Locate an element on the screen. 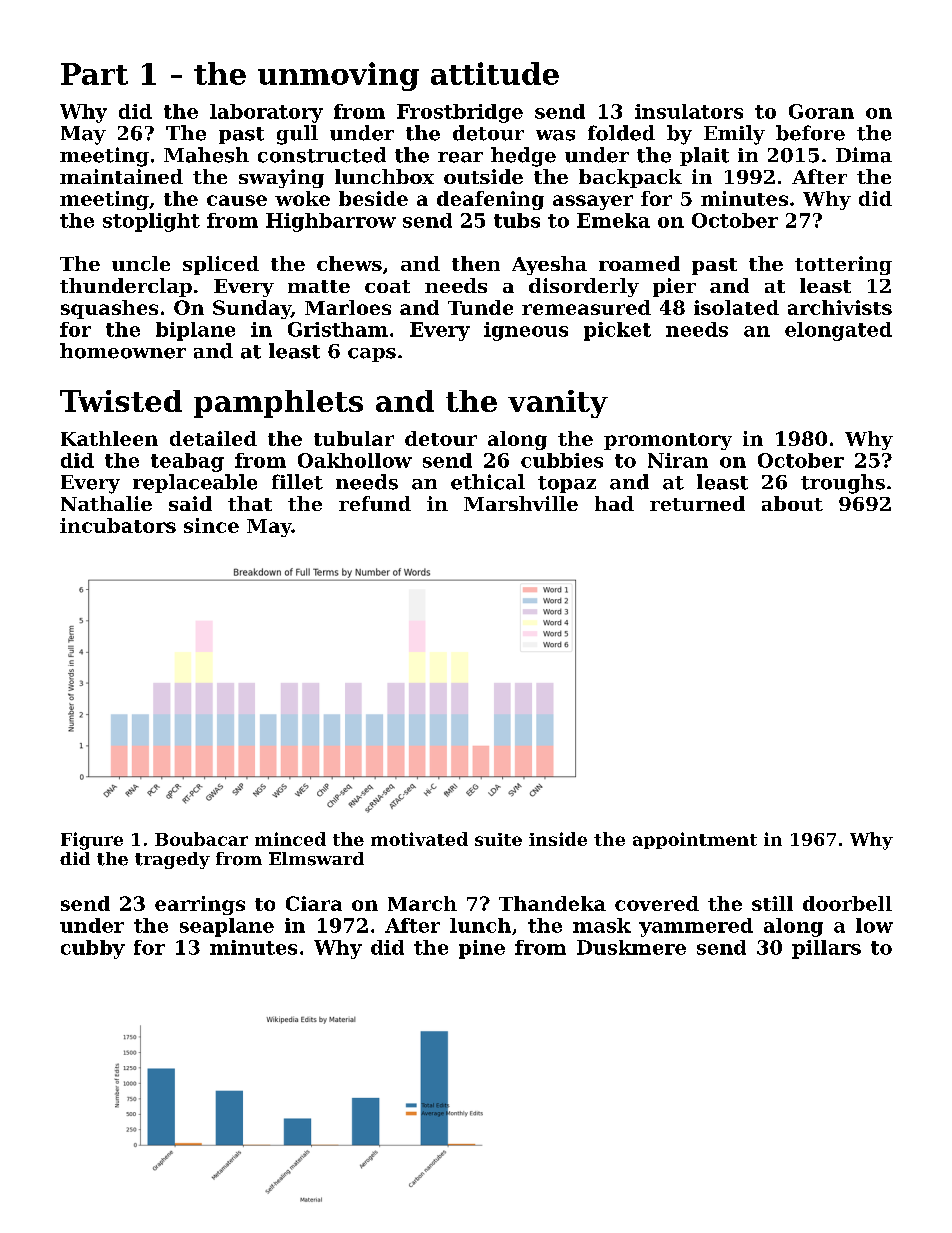  cubby is located at coordinates (93, 949).
